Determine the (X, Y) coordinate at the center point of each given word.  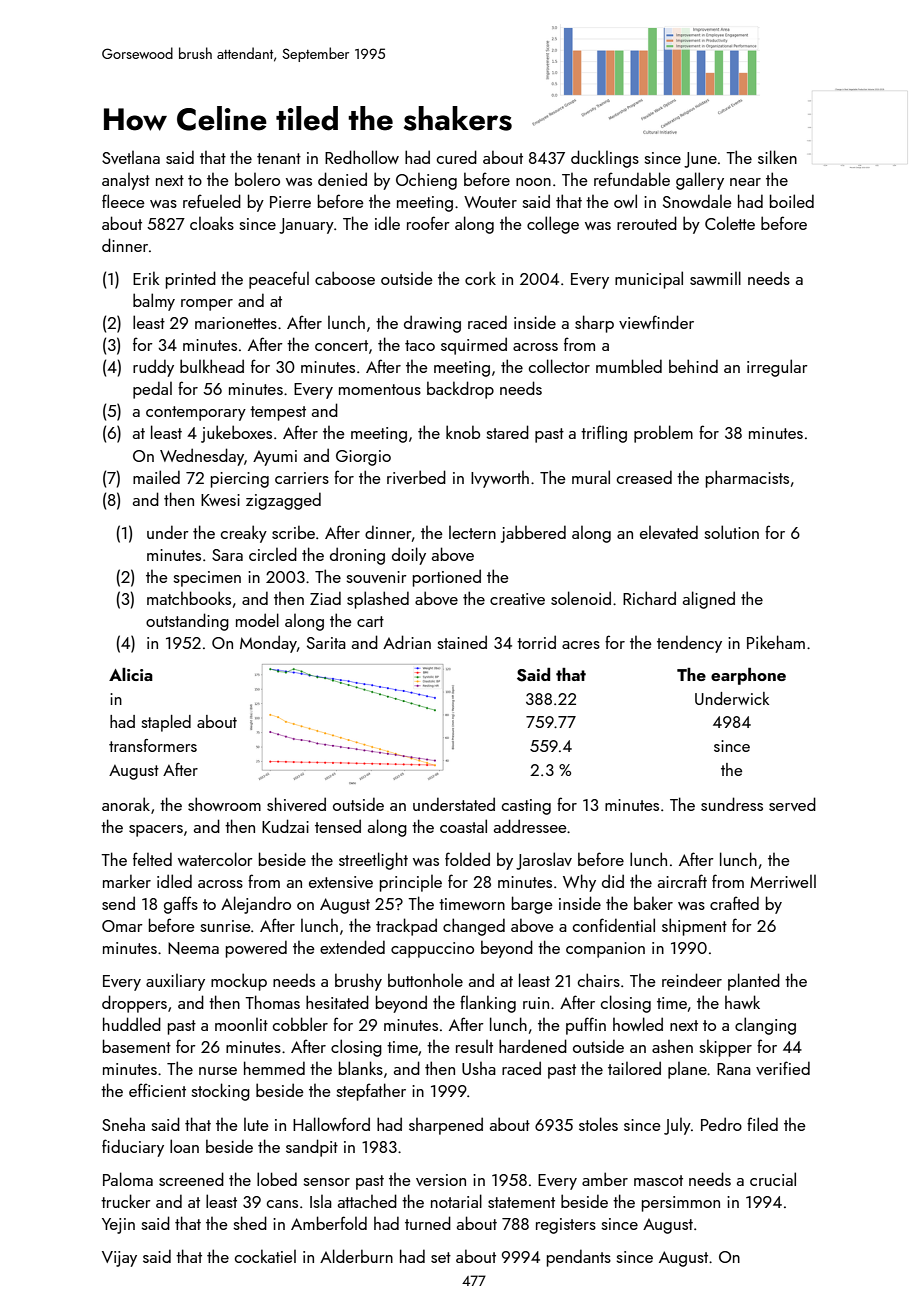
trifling (604, 434)
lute (256, 1124)
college (553, 225)
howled (638, 1024)
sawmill (715, 278)
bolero (257, 179)
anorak (126, 804)
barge (532, 905)
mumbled (629, 366)
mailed (156, 477)
